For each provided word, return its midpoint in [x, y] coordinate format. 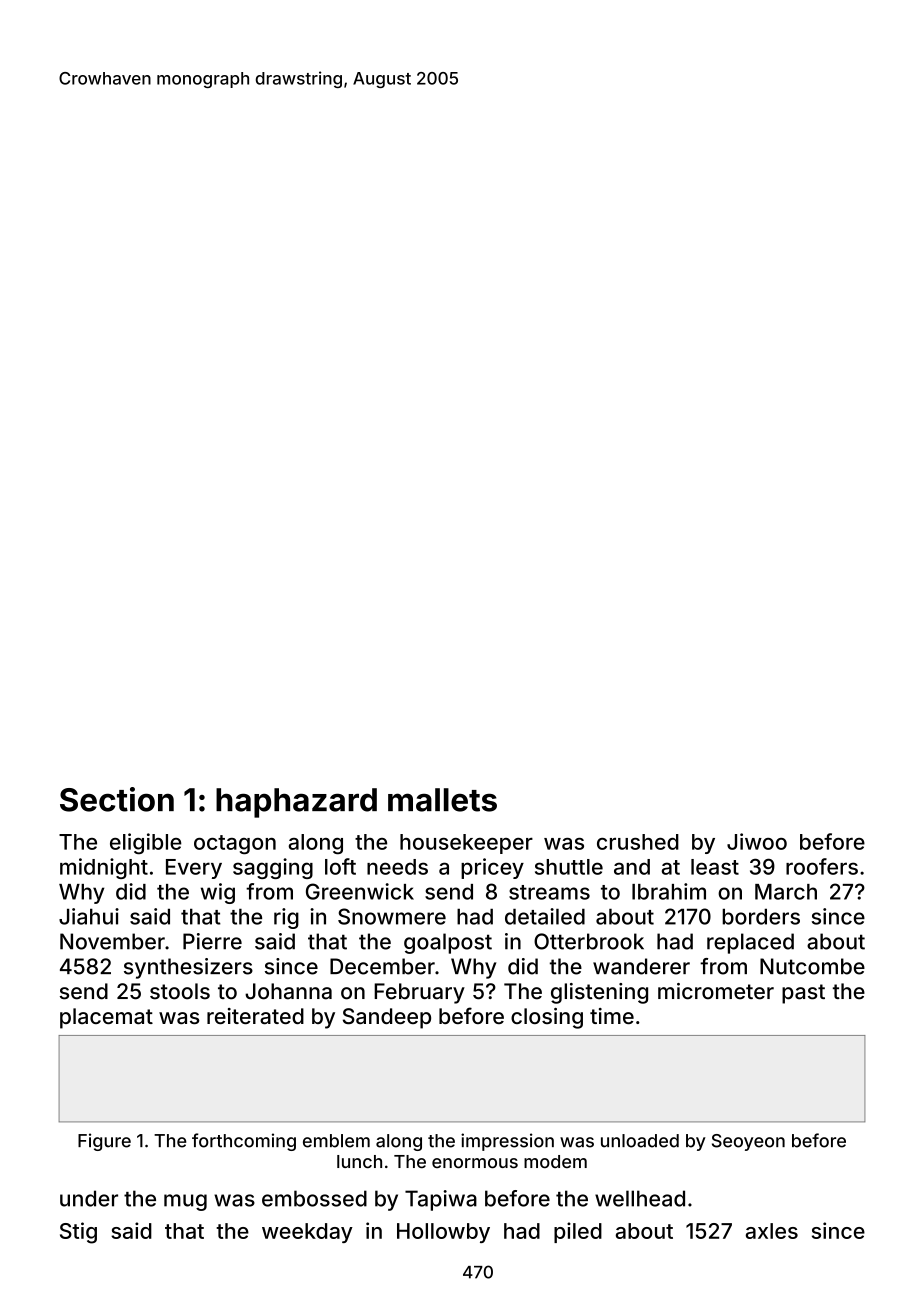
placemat [106, 1018]
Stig [78, 1233]
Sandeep [387, 1018]
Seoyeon [748, 1142]
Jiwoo [757, 841]
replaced [750, 943]
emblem [336, 1141]
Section [117, 799]
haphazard [296, 803]
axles [772, 1231]
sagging [273, 868]
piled [578, 1232]
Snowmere [392, 916]
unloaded [640, 1141]
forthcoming [244, 1142]
